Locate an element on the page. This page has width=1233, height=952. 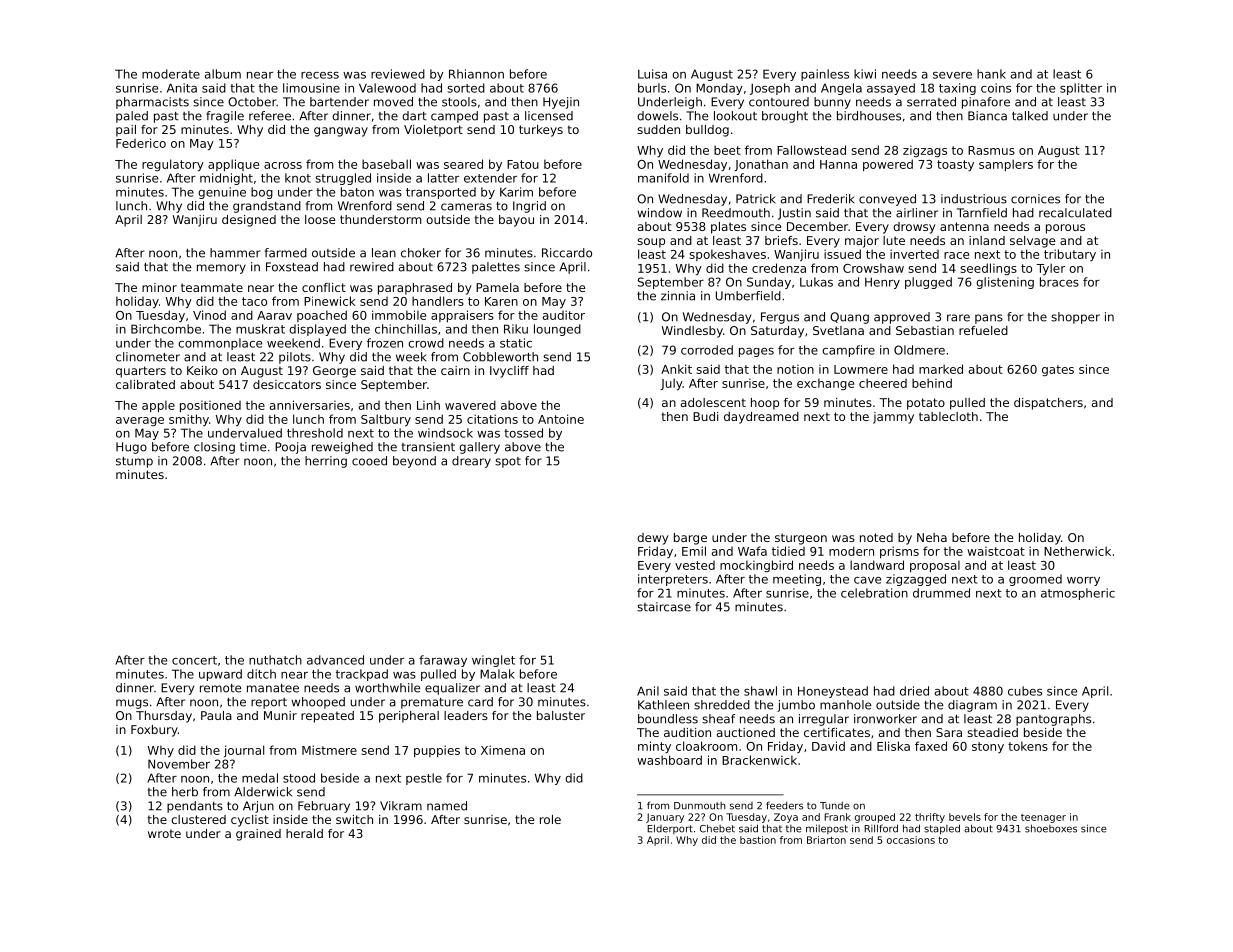
journal is located at coordinates (244, 751).
